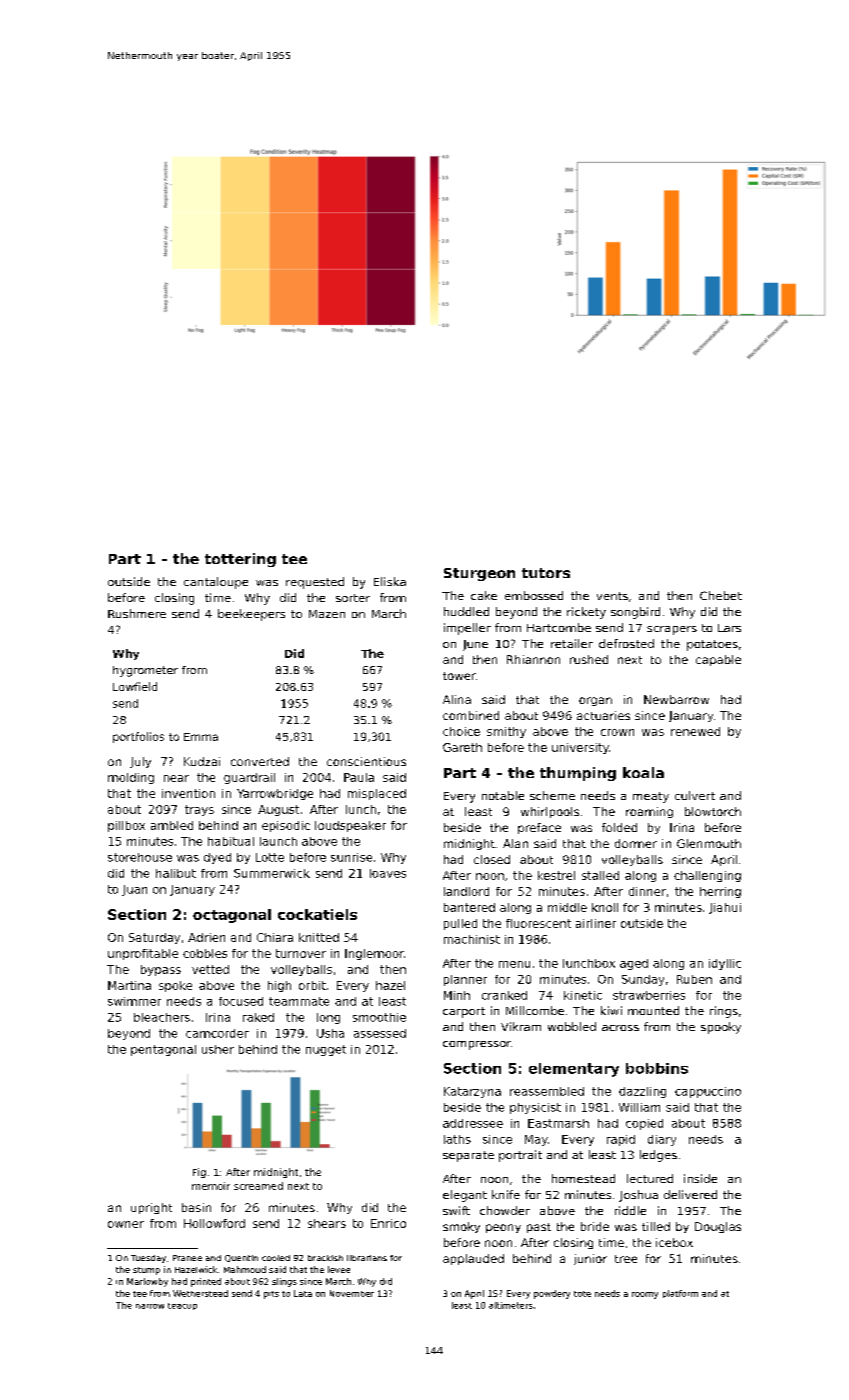 The width and height of the page is (849, 1400). I want to click on near, so click(176, 778).
